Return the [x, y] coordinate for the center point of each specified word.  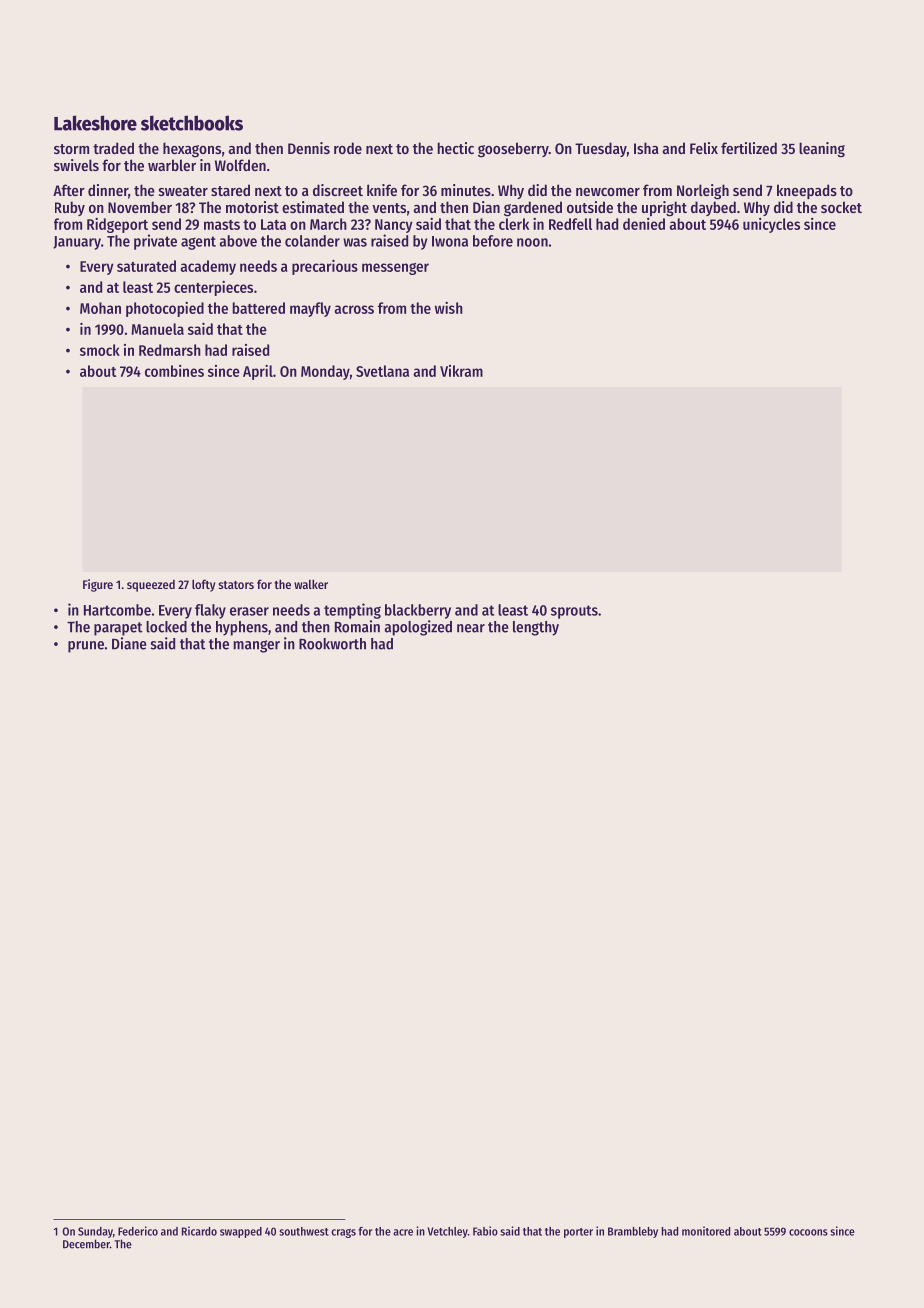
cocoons [808, 1232]
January [77, 243]
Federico [138, 1231]
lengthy [536, 628]
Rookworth [332, 644]
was [355, 242]
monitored [706, 1231]
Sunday [95, 1232]
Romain [357, 626]
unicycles [771, 225]
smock [100, 350]
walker [311, 584]
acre [403, 1232]
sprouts [574, 612]
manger [257, 646]
